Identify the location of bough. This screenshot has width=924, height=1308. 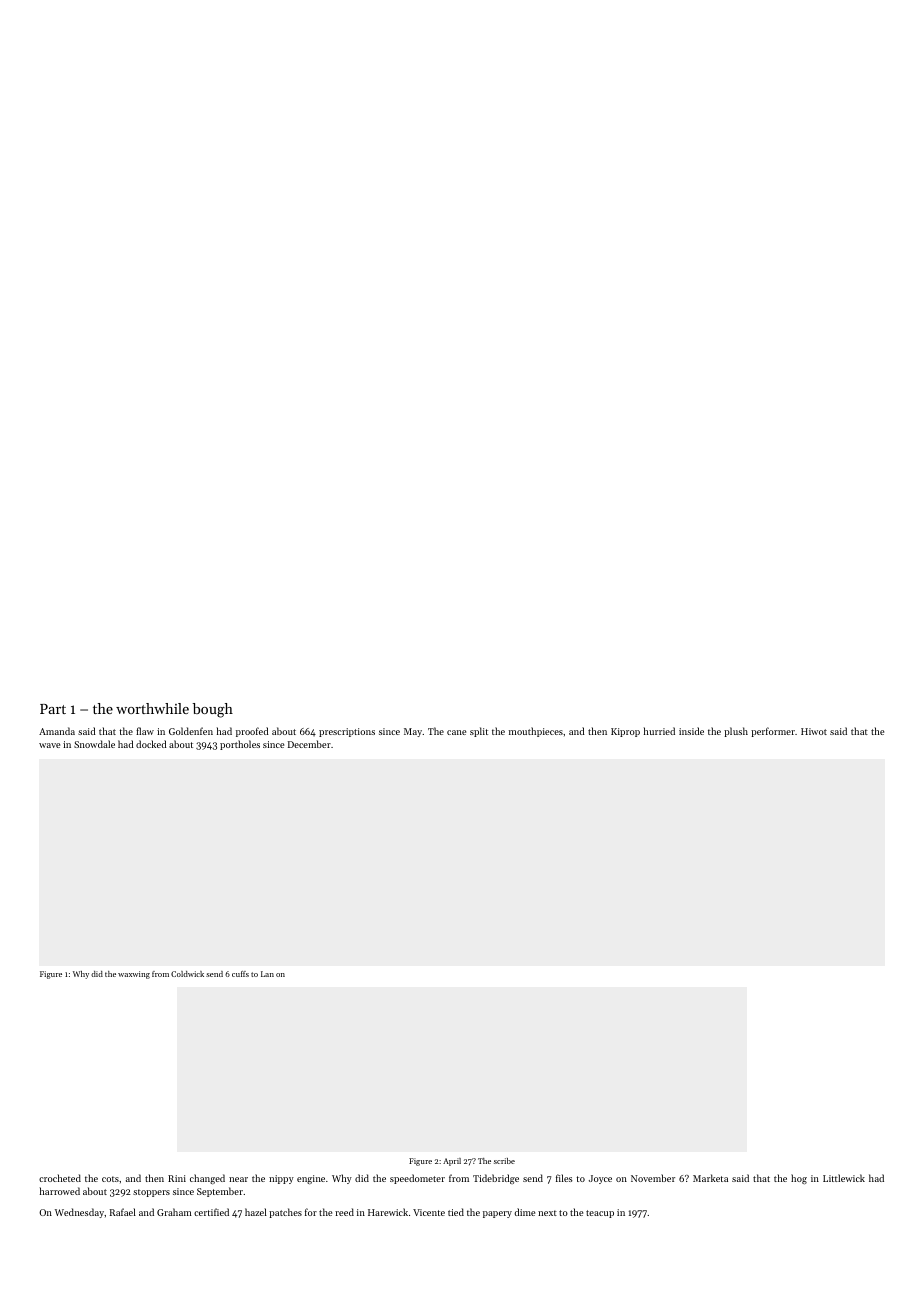
(213, 710).
